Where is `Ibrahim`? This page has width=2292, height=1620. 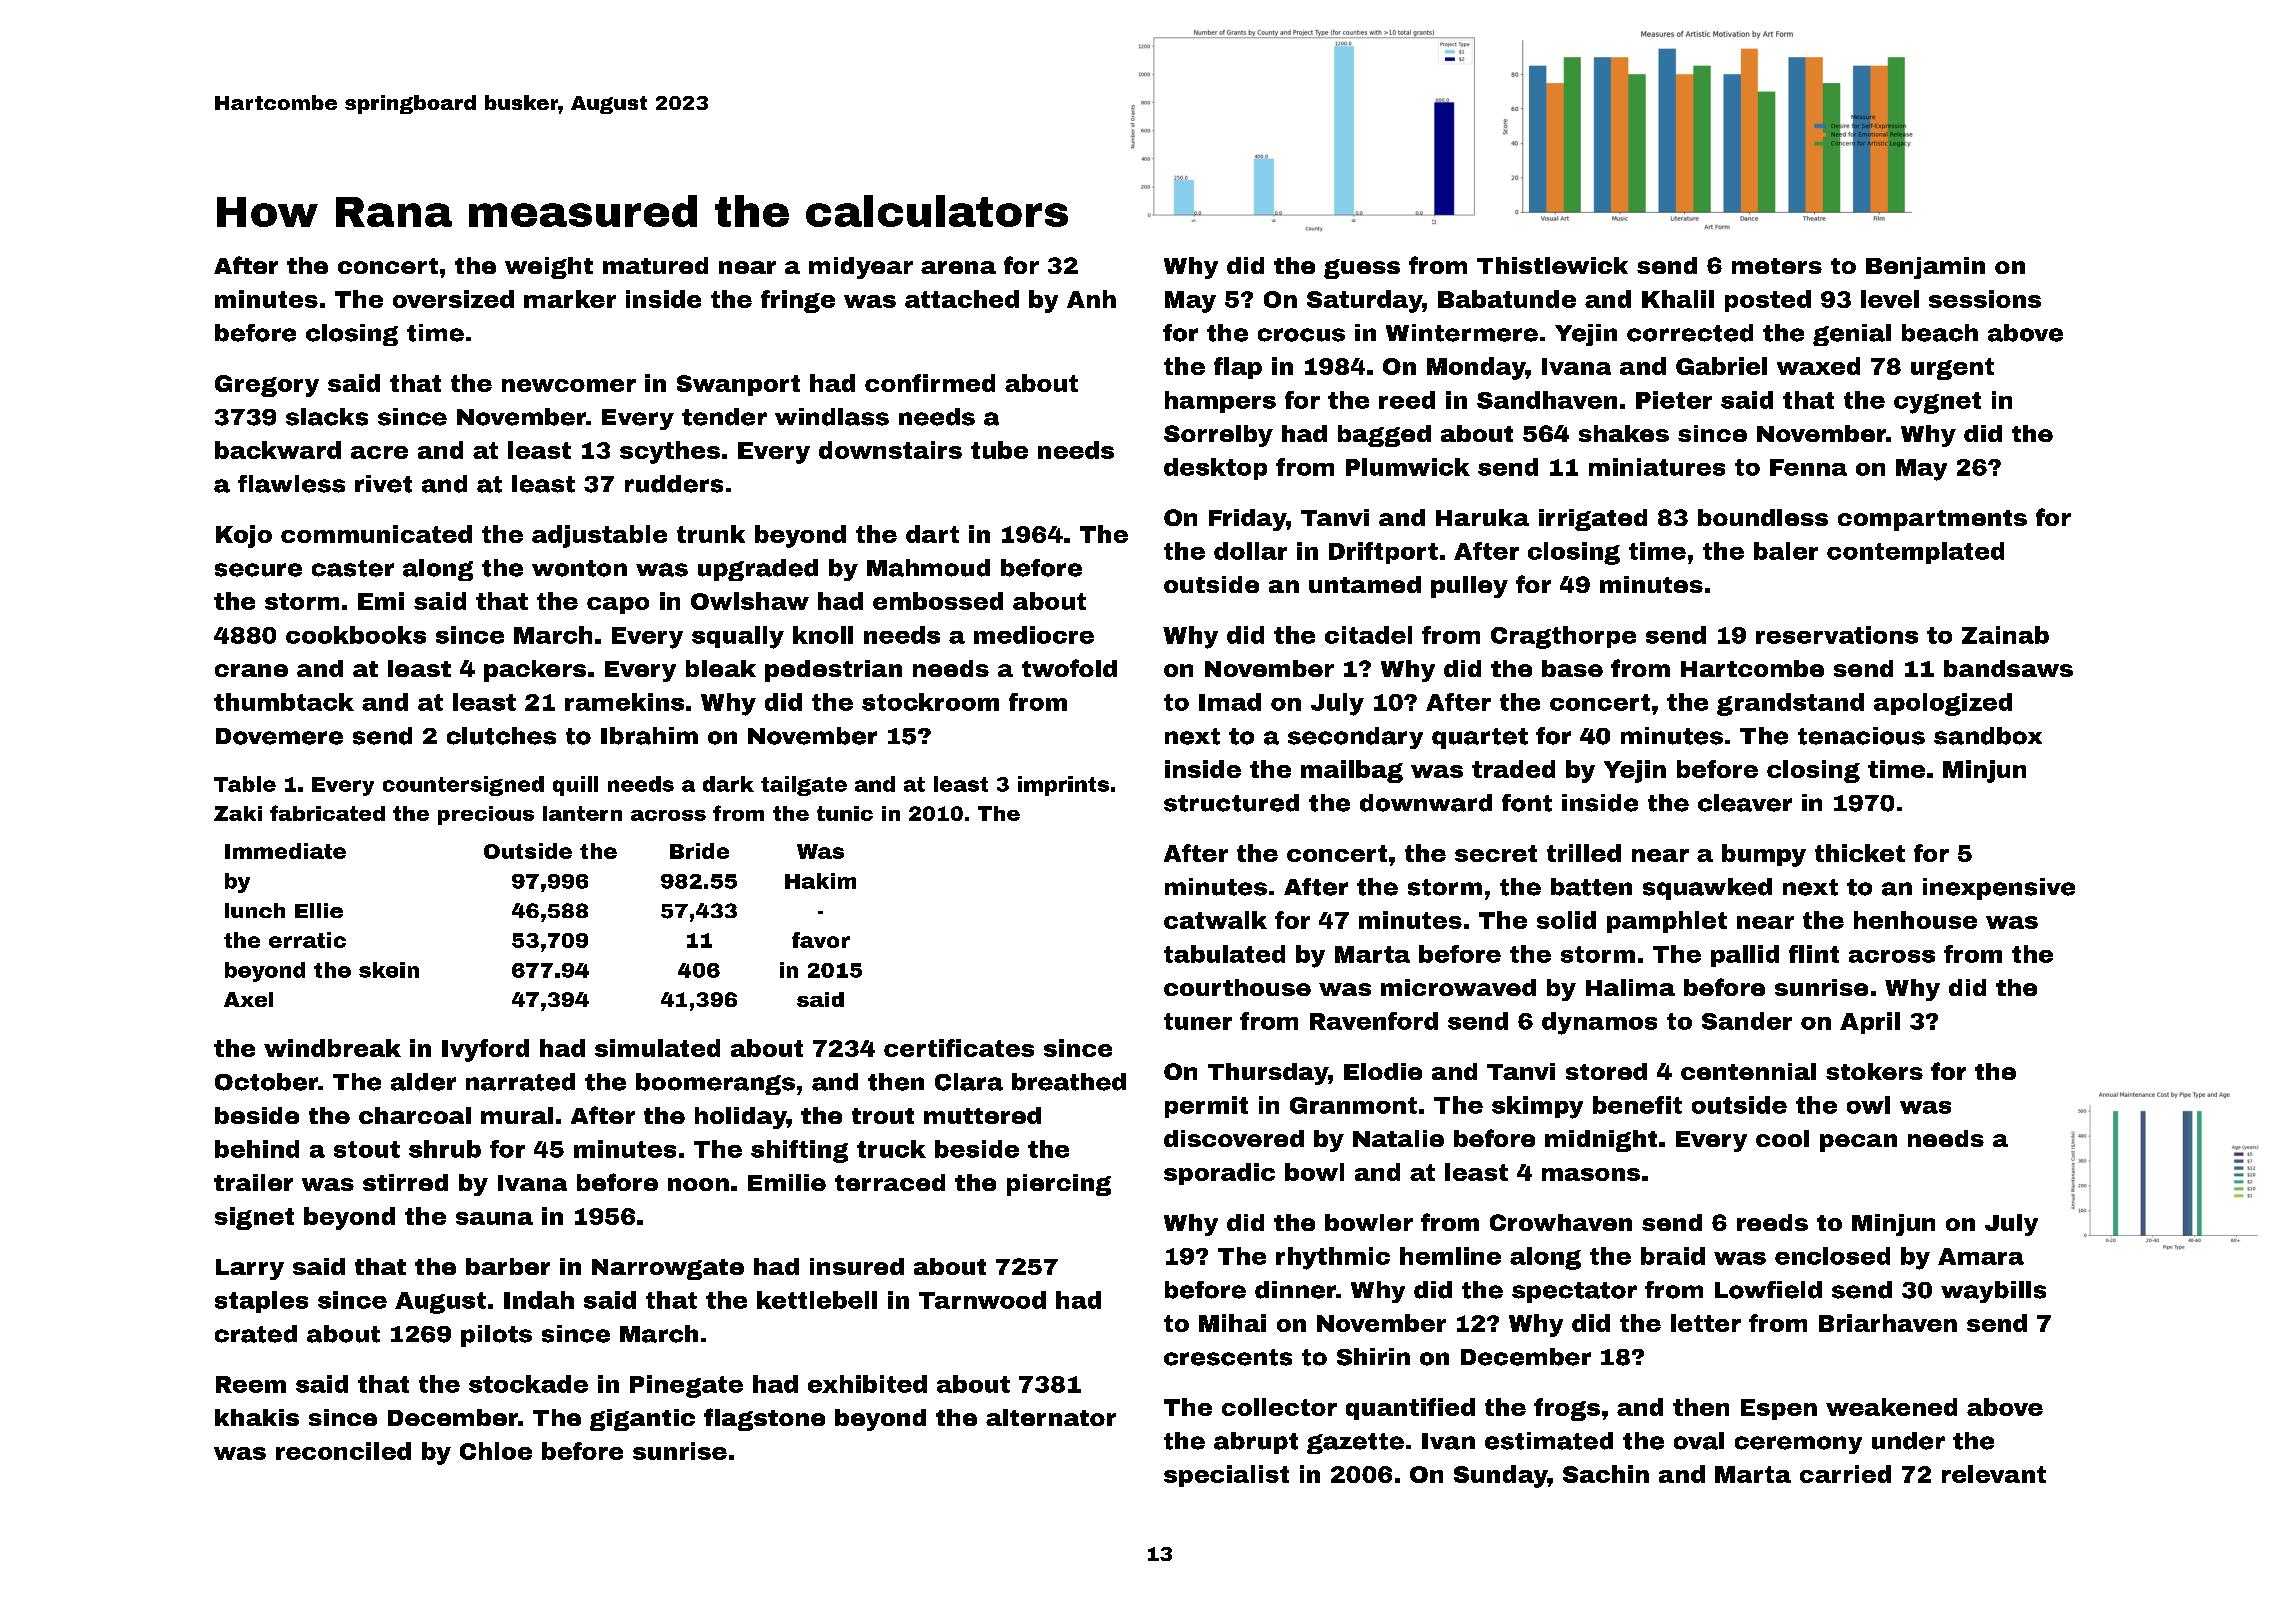 Ibrahim is located at coordinates (649, 736).
